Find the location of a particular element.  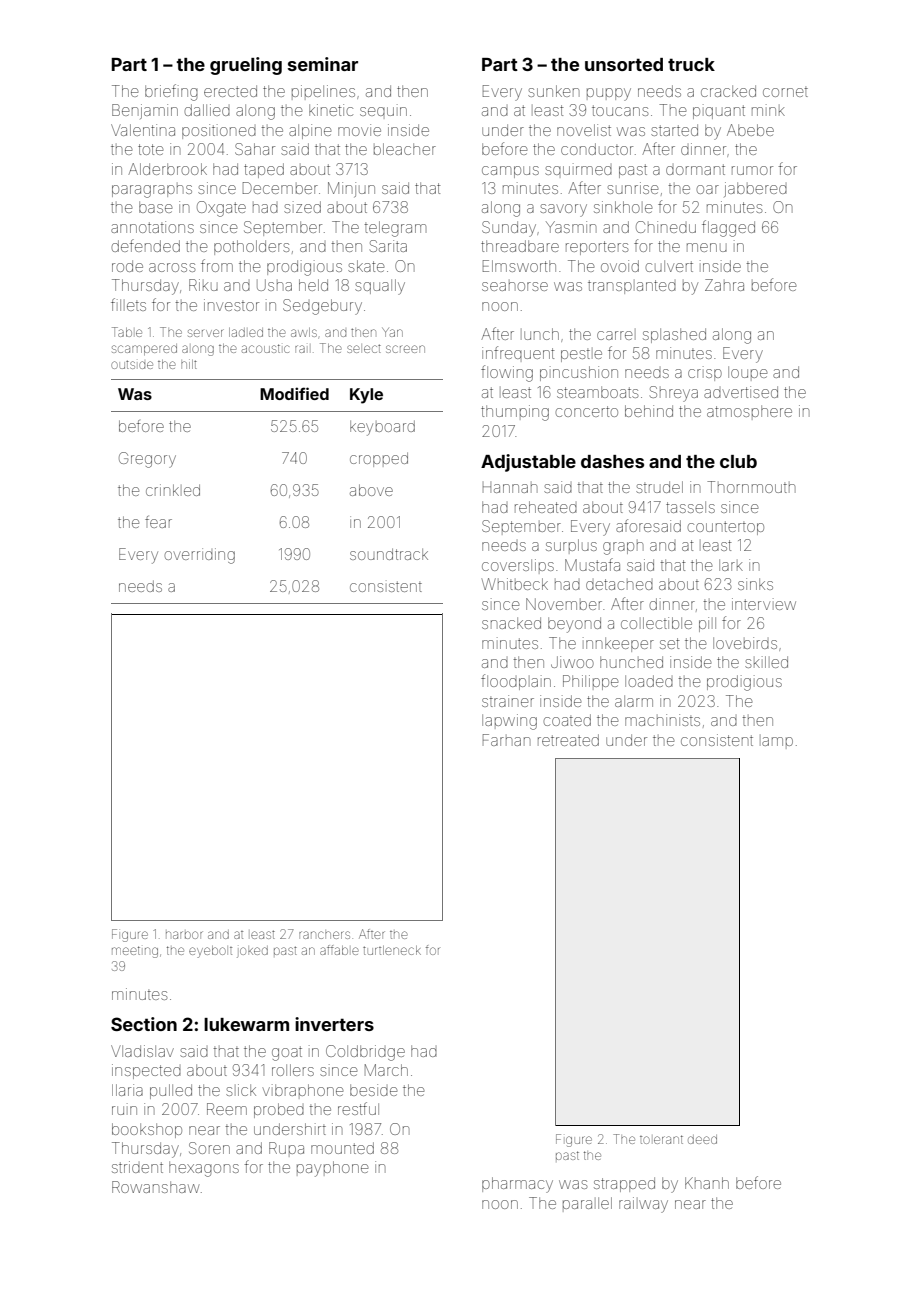

countertop is located at coordinates (725, 528).
